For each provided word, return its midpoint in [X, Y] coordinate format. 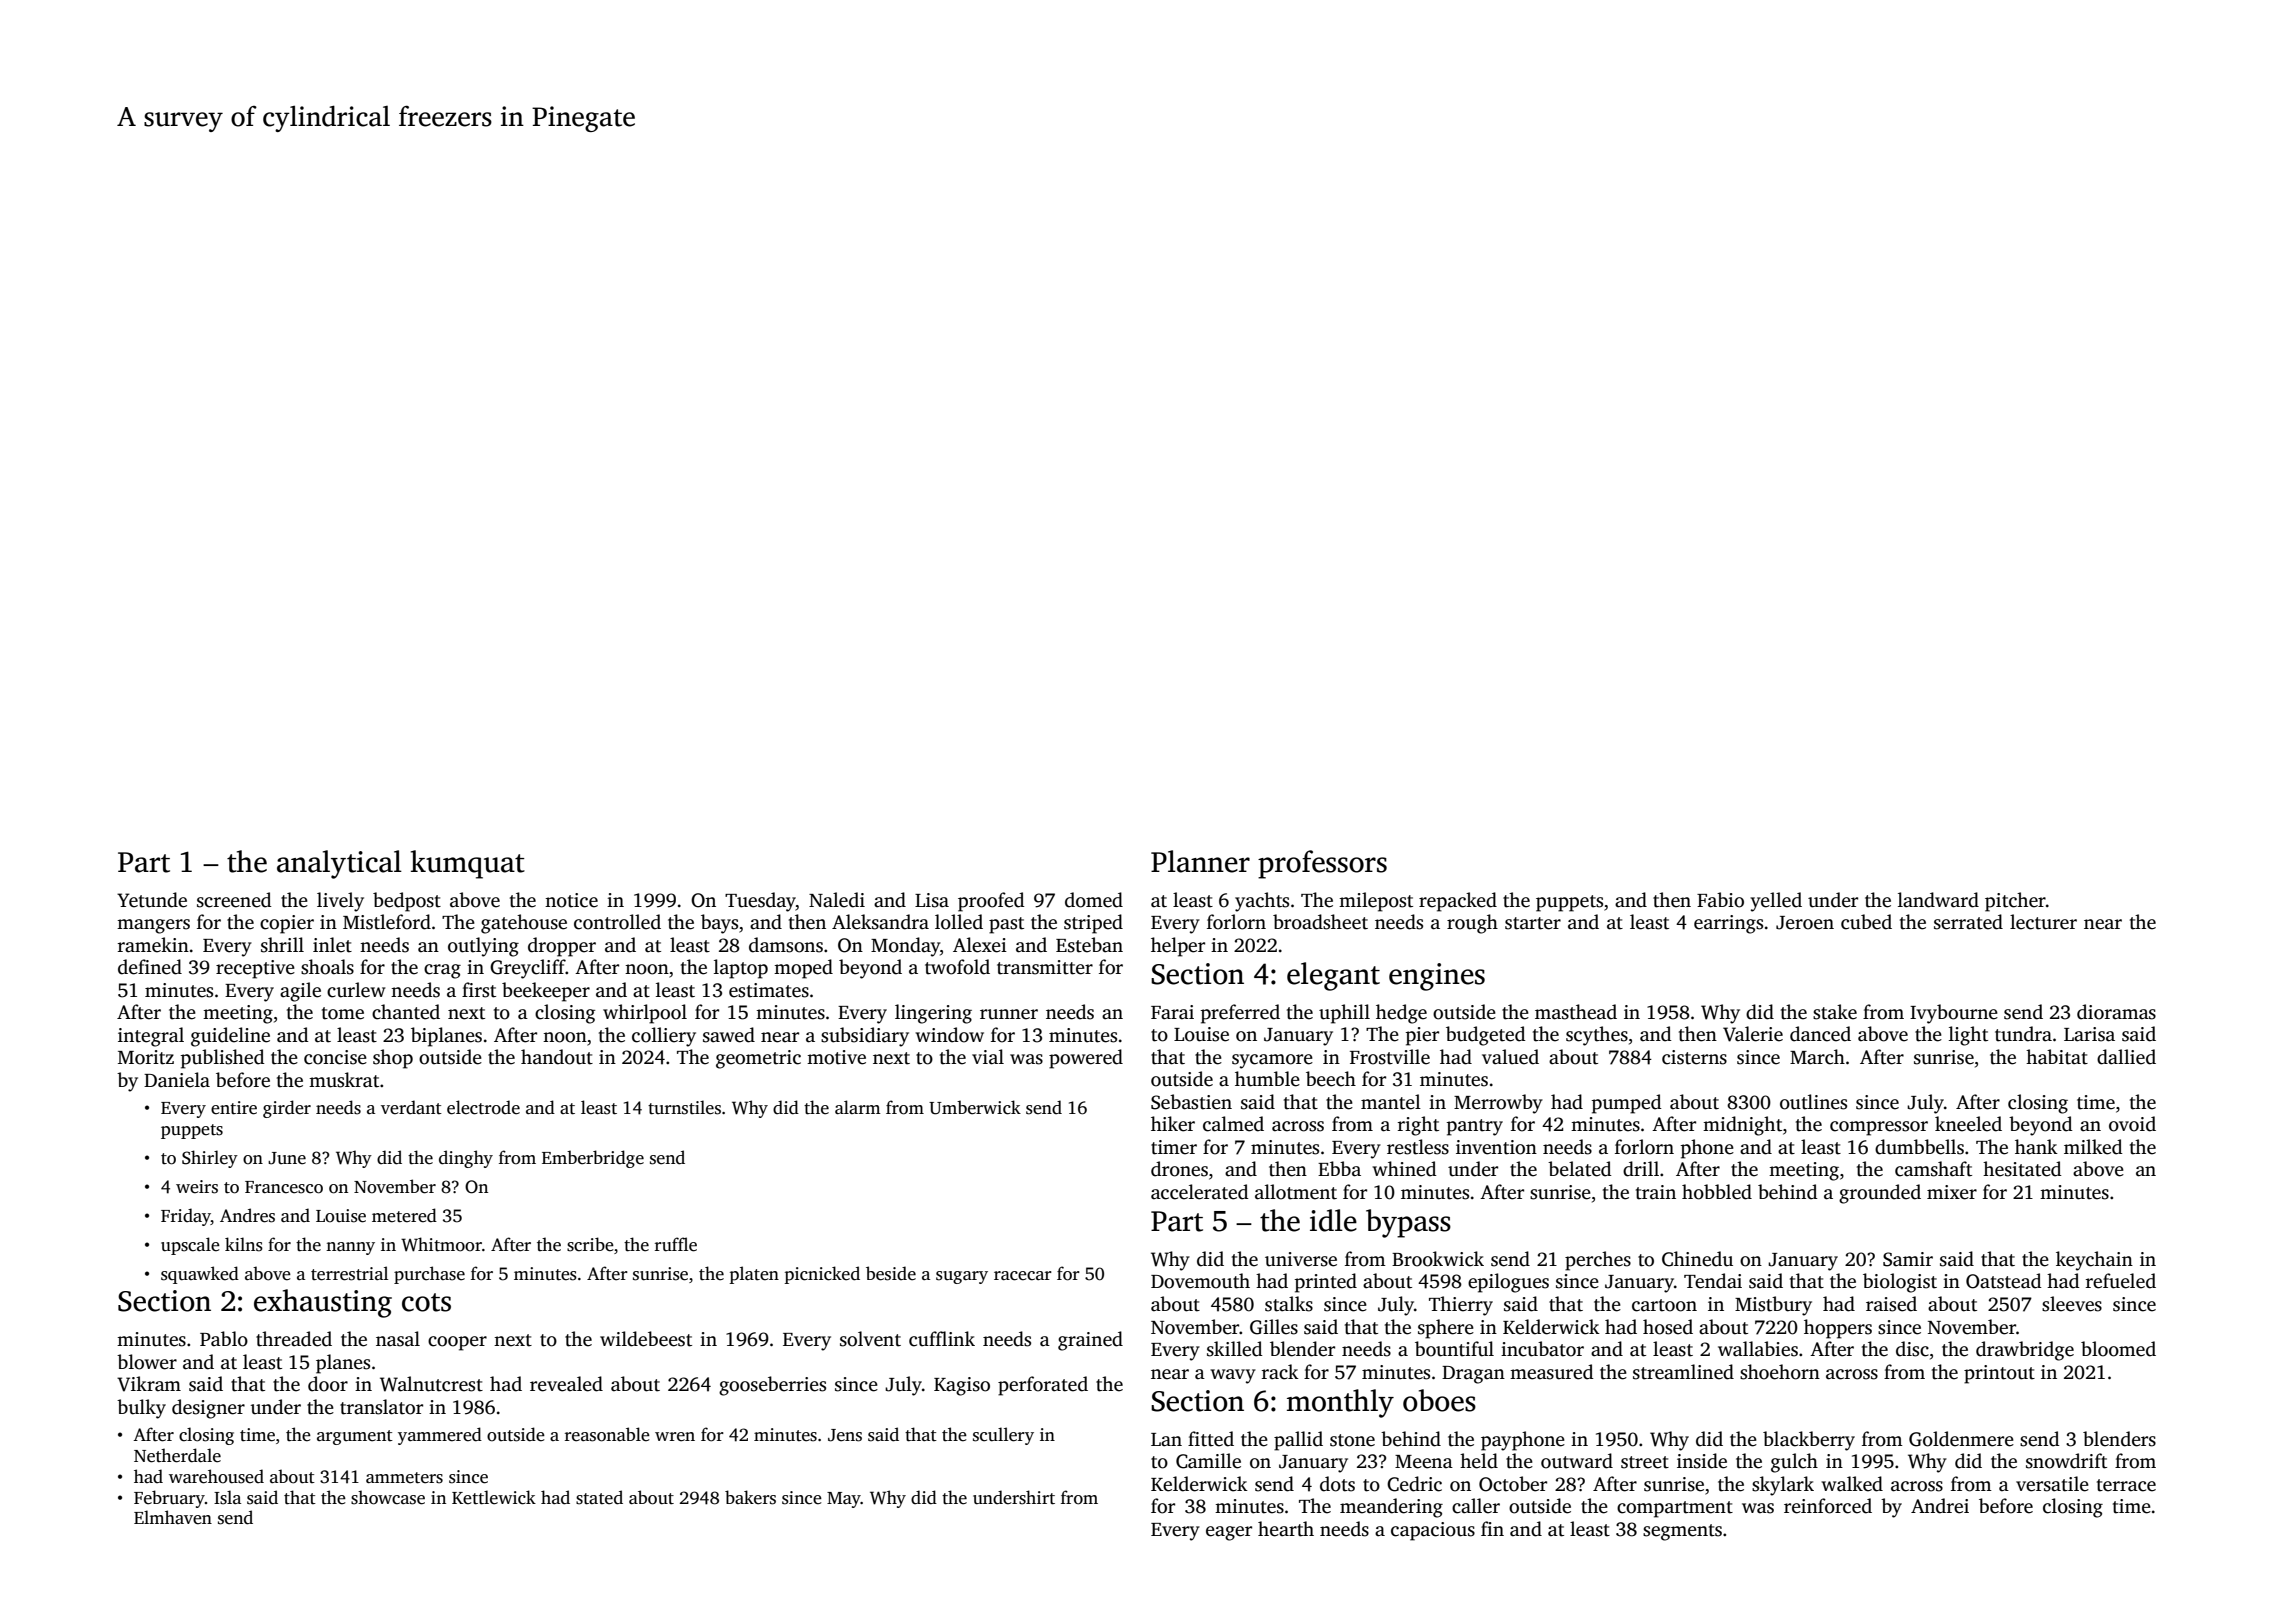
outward [1577, 1461]
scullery [1003, 1436]
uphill [1344, 1014]
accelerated [1200, 1192]
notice [571, 900]
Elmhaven [173, 1517]
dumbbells [1919, 1147]
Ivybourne [1954, 1014]
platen [754, 1275]
